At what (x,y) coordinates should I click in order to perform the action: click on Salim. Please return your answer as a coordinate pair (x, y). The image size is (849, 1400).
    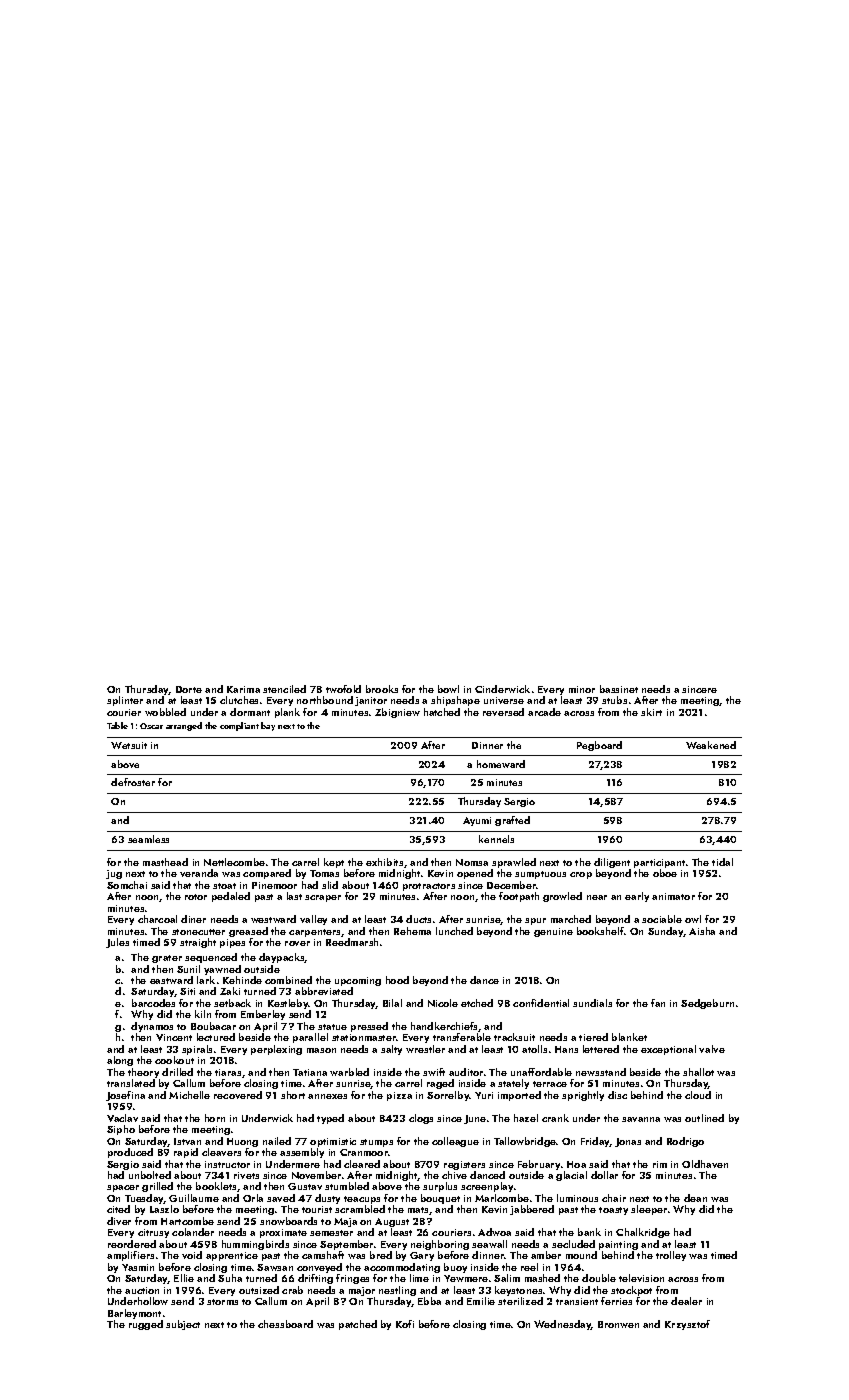
    Looking at the image, I should click on (507, 1278).
